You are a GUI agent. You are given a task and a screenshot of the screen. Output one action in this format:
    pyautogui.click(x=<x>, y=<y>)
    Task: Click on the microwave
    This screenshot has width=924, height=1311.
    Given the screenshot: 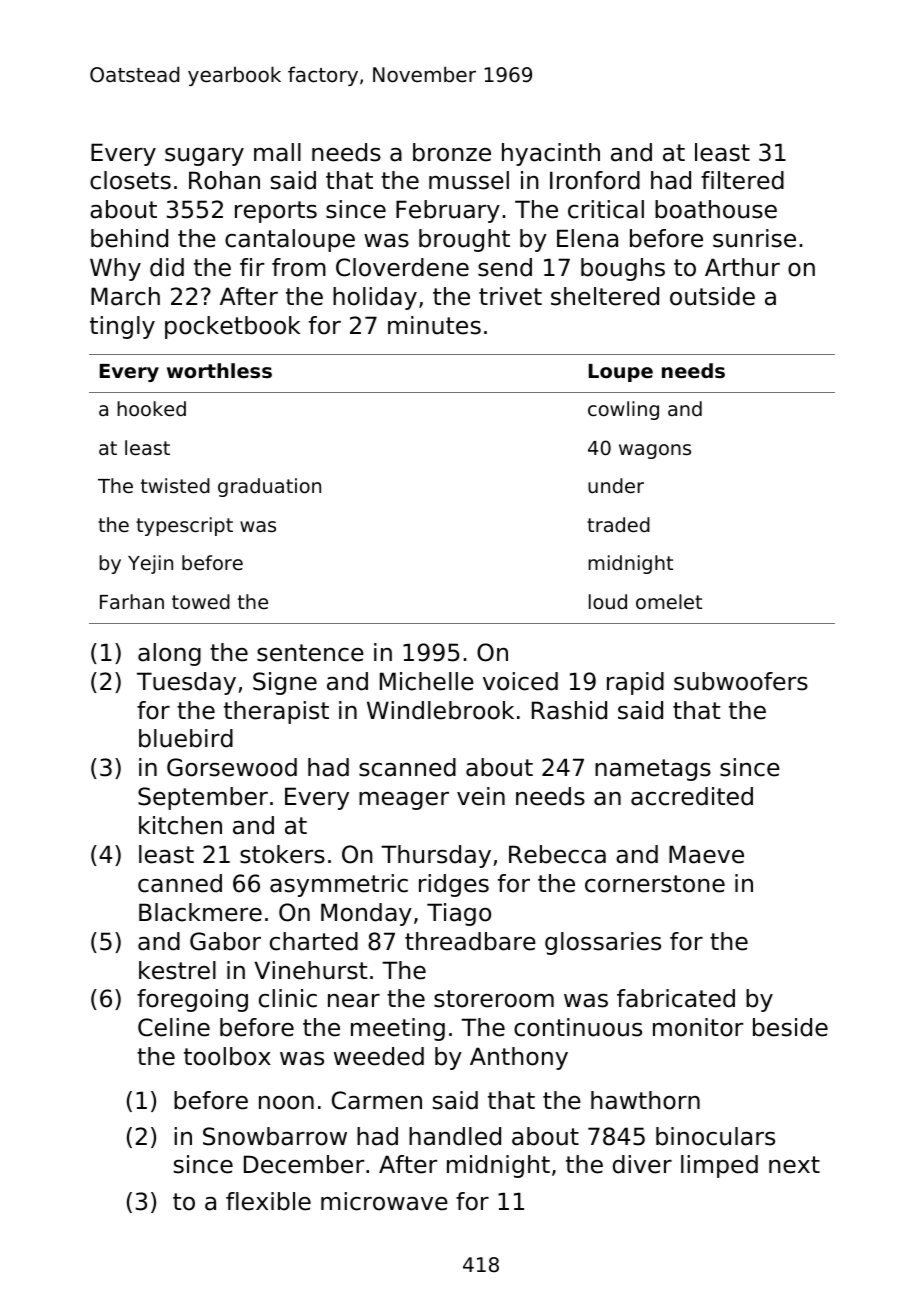 What is the action you would take?
    pyautogui.click(x=384, y=1201)
